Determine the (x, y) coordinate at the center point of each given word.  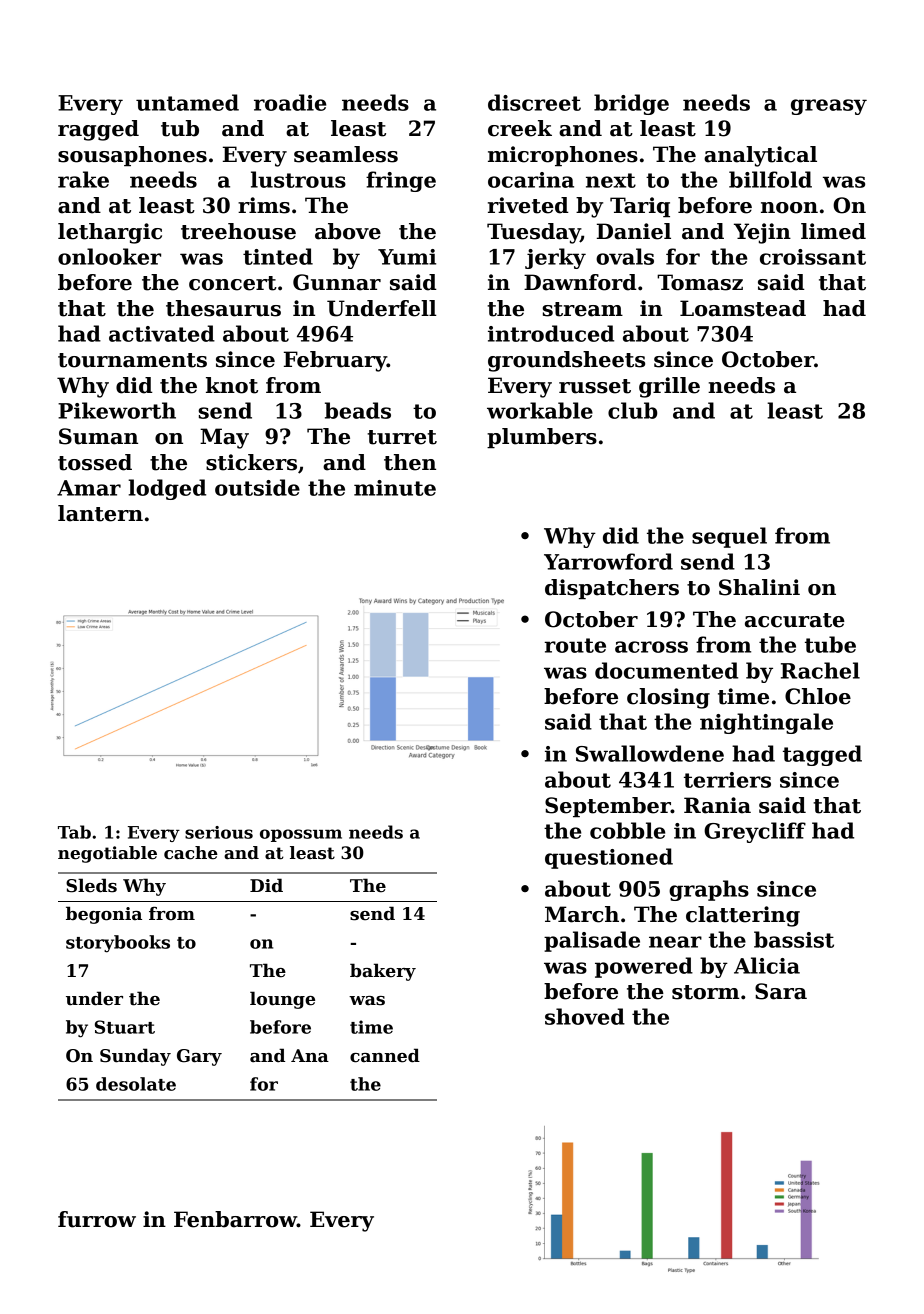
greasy (829, 107)
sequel (729, 537)
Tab (74, 832)
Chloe (818, 696)
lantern (100, 513)
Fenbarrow (235, 1219)
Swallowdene (650, 753)
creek (520, 128)
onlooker (109, 256)
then (410, 462)
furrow (97, 1219)
